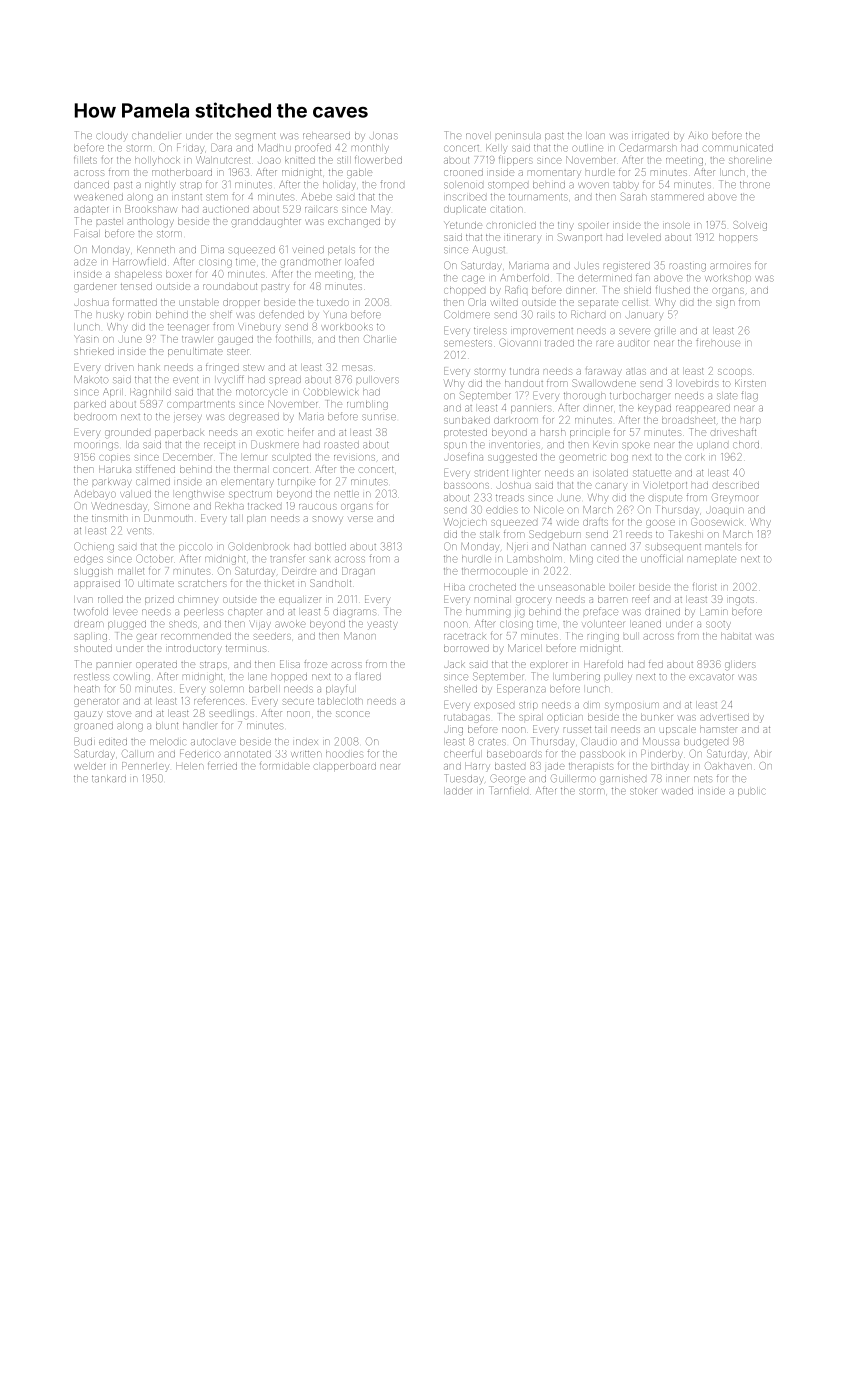 Image resolution: width=849 pixels, height=1400 pixels. Describe the element at coordinates (347, 494) in the document. I see `nettle` at that location.
